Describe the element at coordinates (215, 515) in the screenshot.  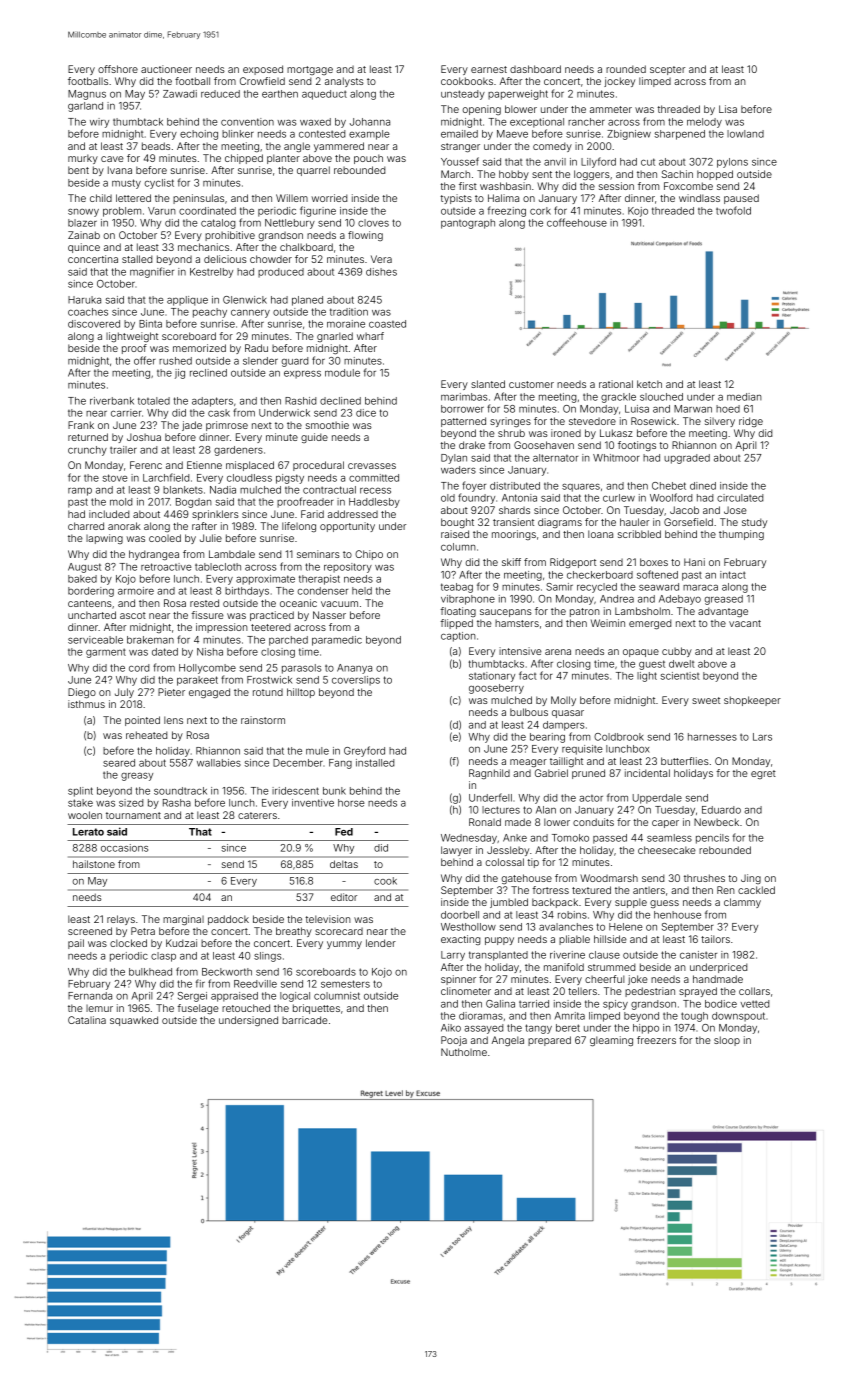
I see `sprinklers` at that location.
